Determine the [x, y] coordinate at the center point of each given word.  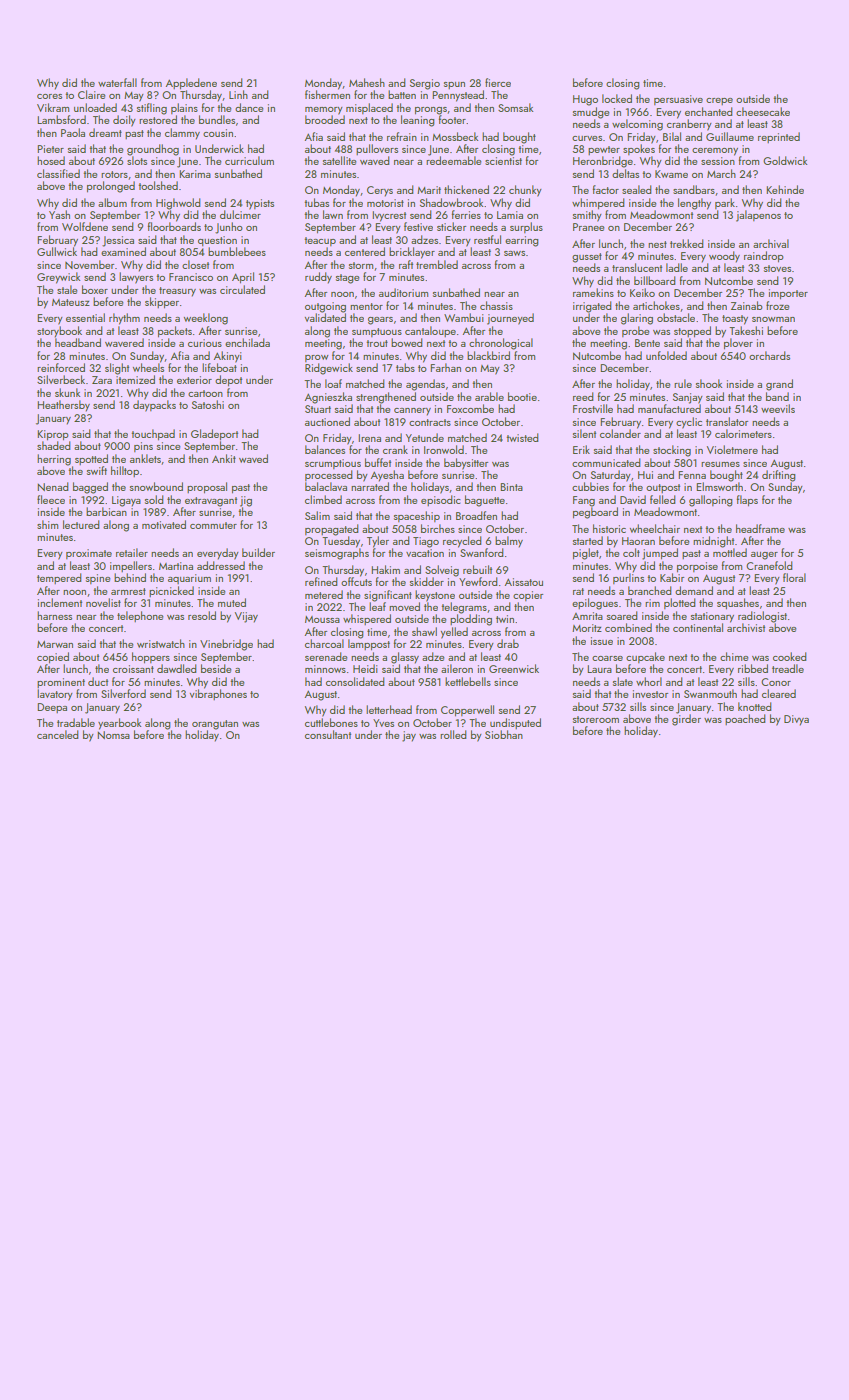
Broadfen [476, 515]
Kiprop [53, 435]
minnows [325, 669]
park [725, 203]
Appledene [191, 83]
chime [734, 656]
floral [794, 577]
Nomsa [113, 735]
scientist [503, 161]
